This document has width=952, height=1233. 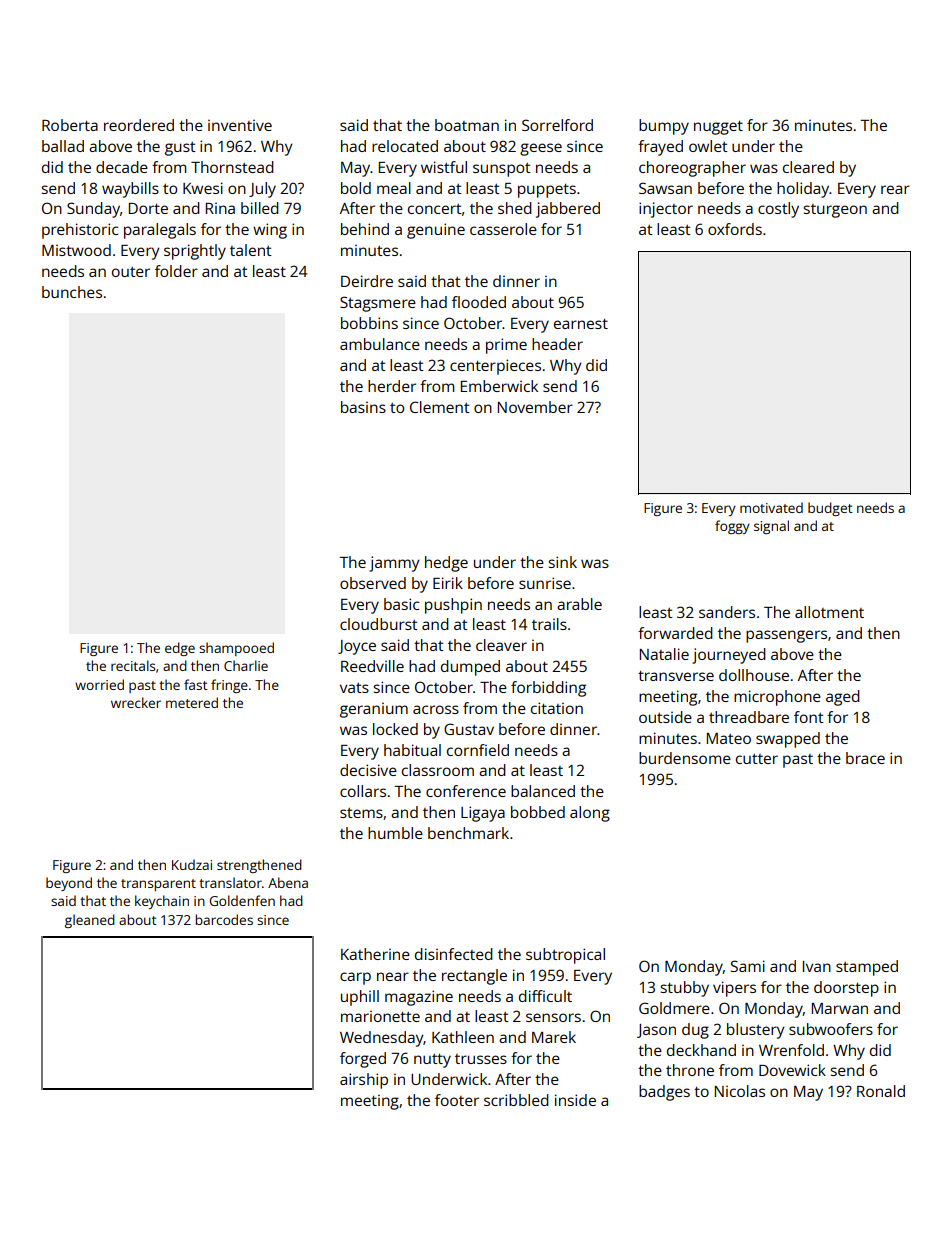 What do you see at coordinates (203, 188) in the document?
I see `Kwesi` at bounding box center [203, 188].
